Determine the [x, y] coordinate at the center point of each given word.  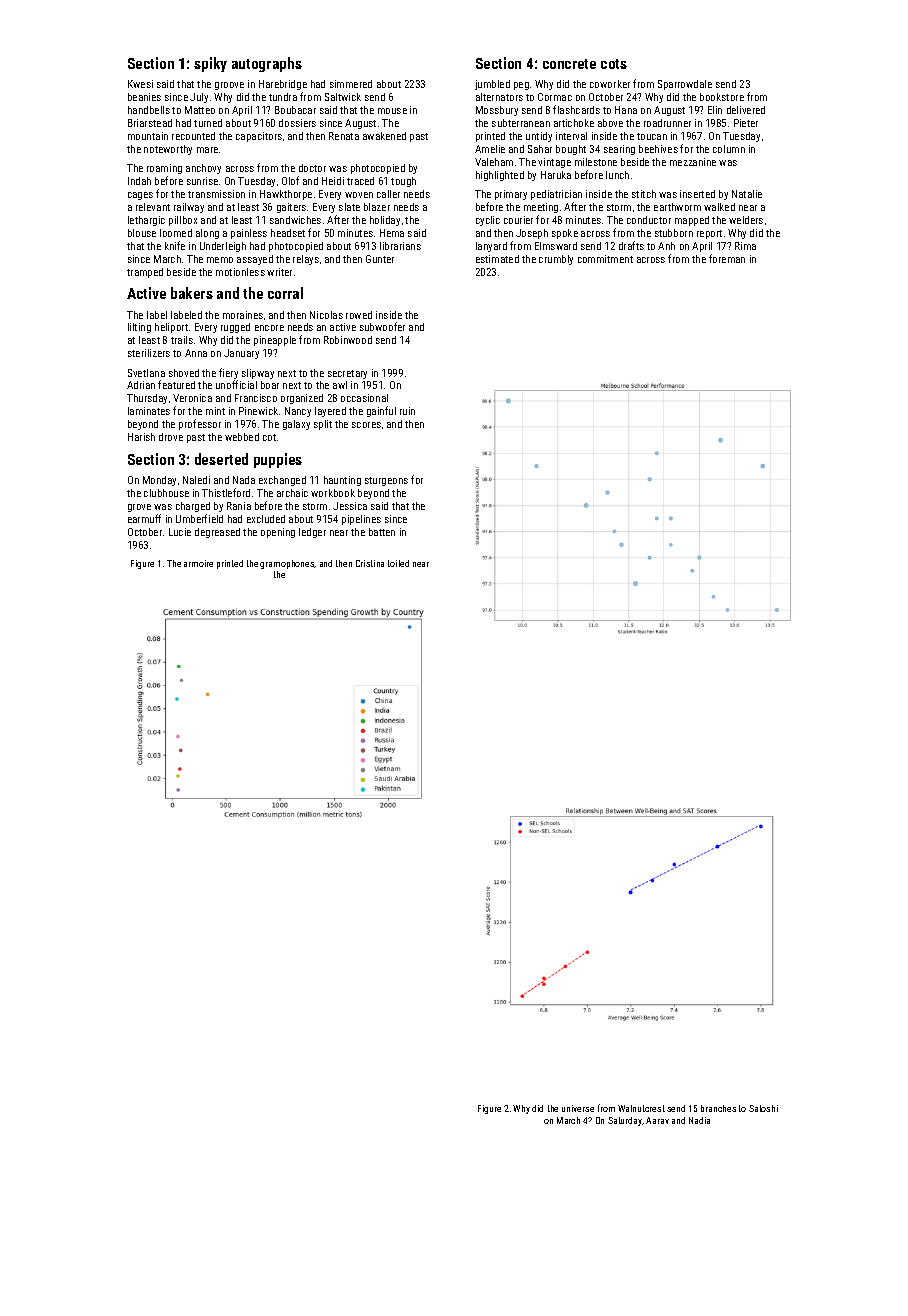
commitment [605, 259]
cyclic [488, 221]
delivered [746, 110]
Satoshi [763, 1108]
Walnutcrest [641, 1108]
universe [578, 1108]
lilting [139, 328]
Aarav [657, 1120]
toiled [398, 563]
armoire [198, 563]
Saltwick [343, 97]
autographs [267, 64]
